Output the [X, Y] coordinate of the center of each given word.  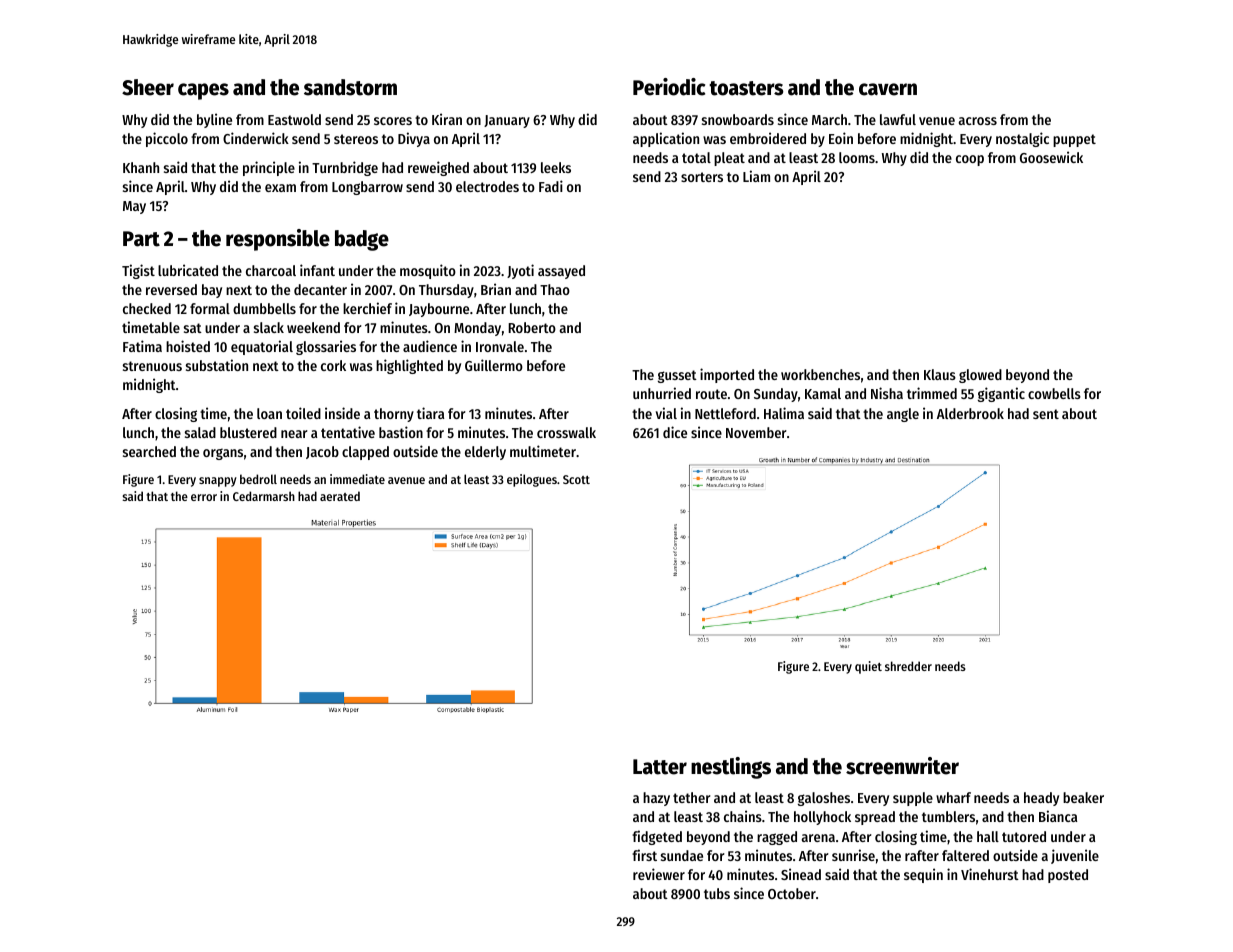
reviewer [659, 874]
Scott [576, 479]
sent [1046, 414]
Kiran [447, 119]
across [978, 121]
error [204, 497]
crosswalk [566, 432]
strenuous [152, 366]
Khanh [141, 167]
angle [903, 415]
